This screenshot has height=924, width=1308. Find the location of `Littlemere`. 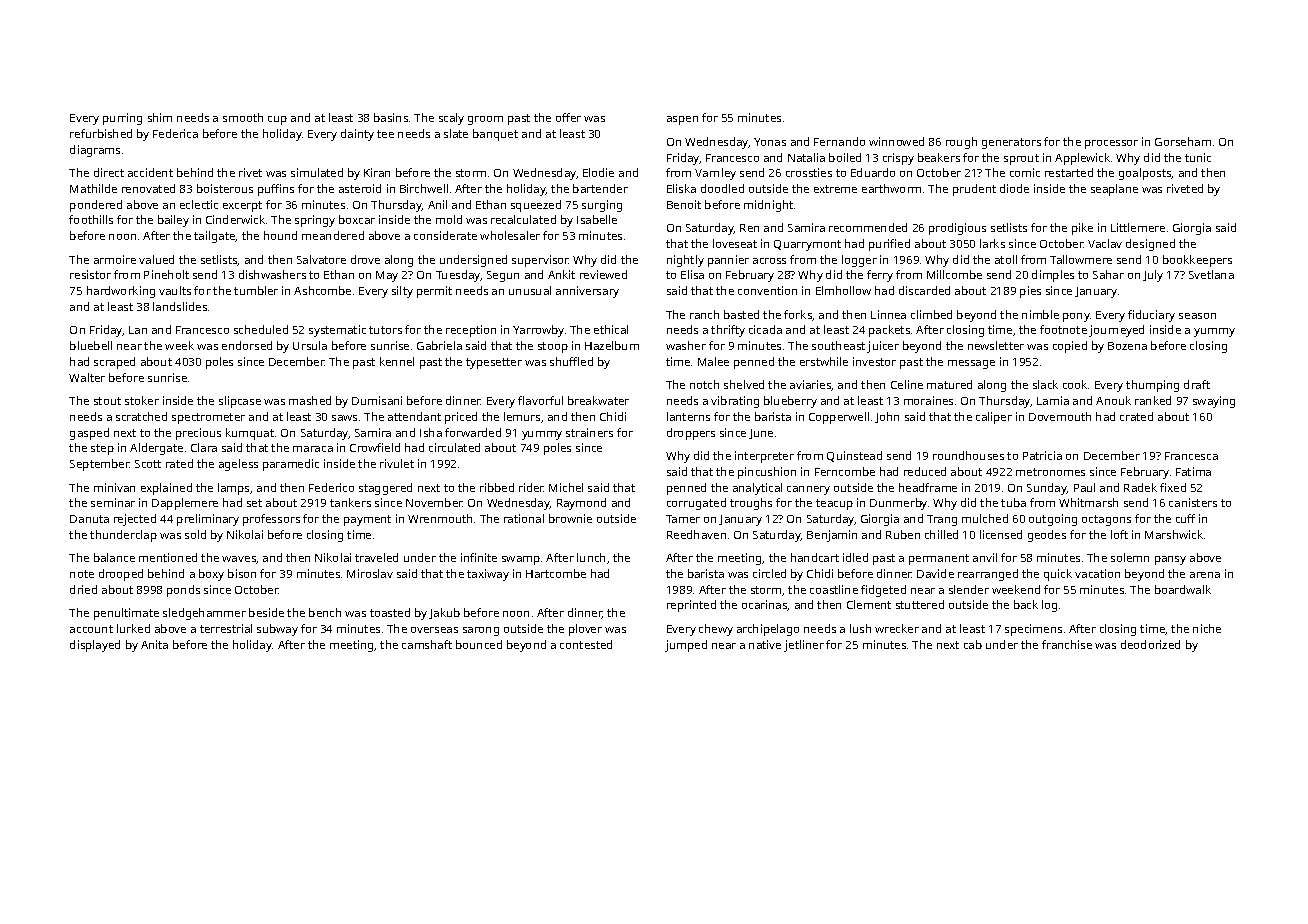

Littlemere is located at coordinates (1138, 227).
